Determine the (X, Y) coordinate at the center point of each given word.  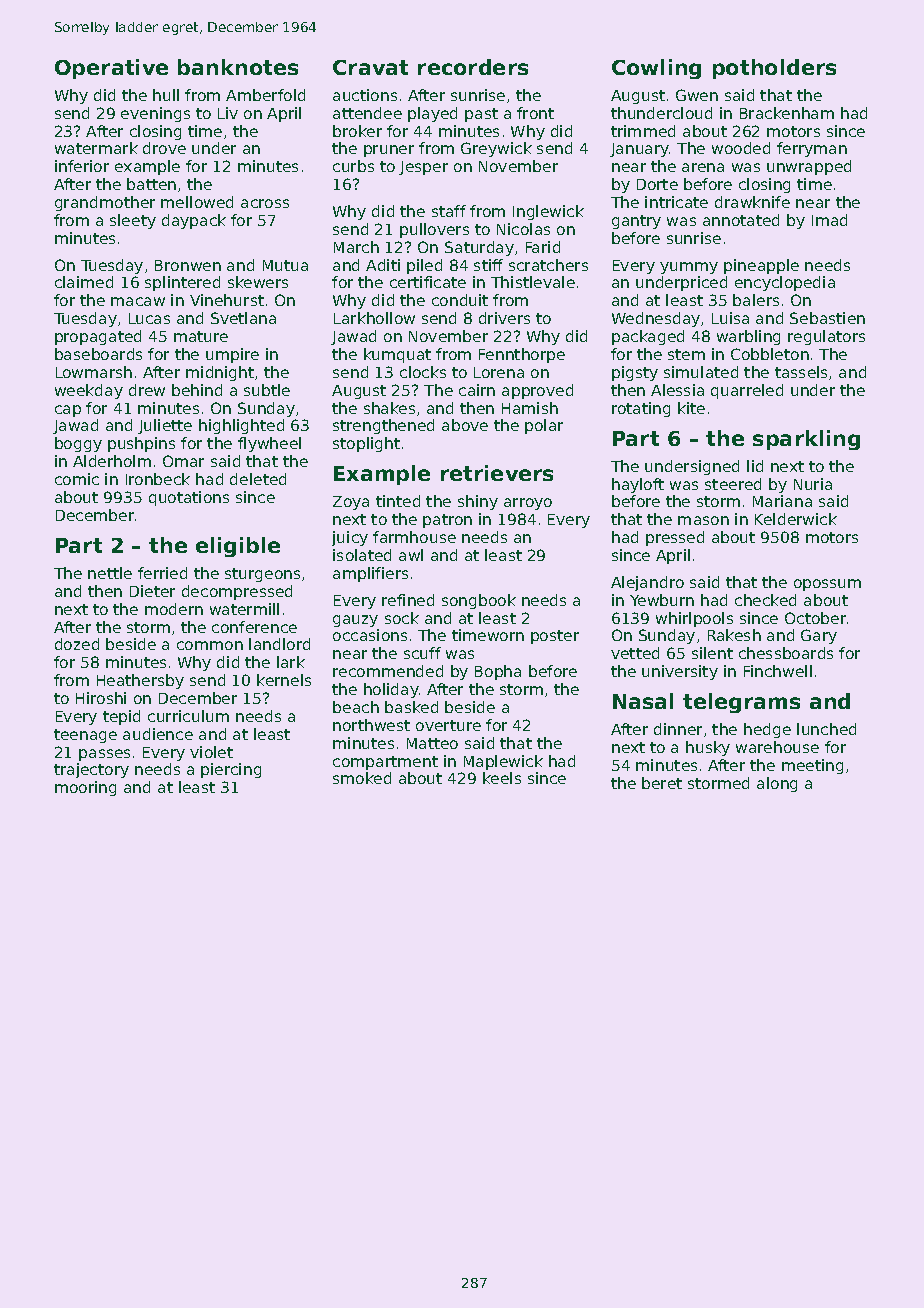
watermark (96, 148)
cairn (477, 390)
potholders (774, 69)
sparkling (806, 440)
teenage (85, 736)
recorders (473, 67)
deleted (258, 479)
